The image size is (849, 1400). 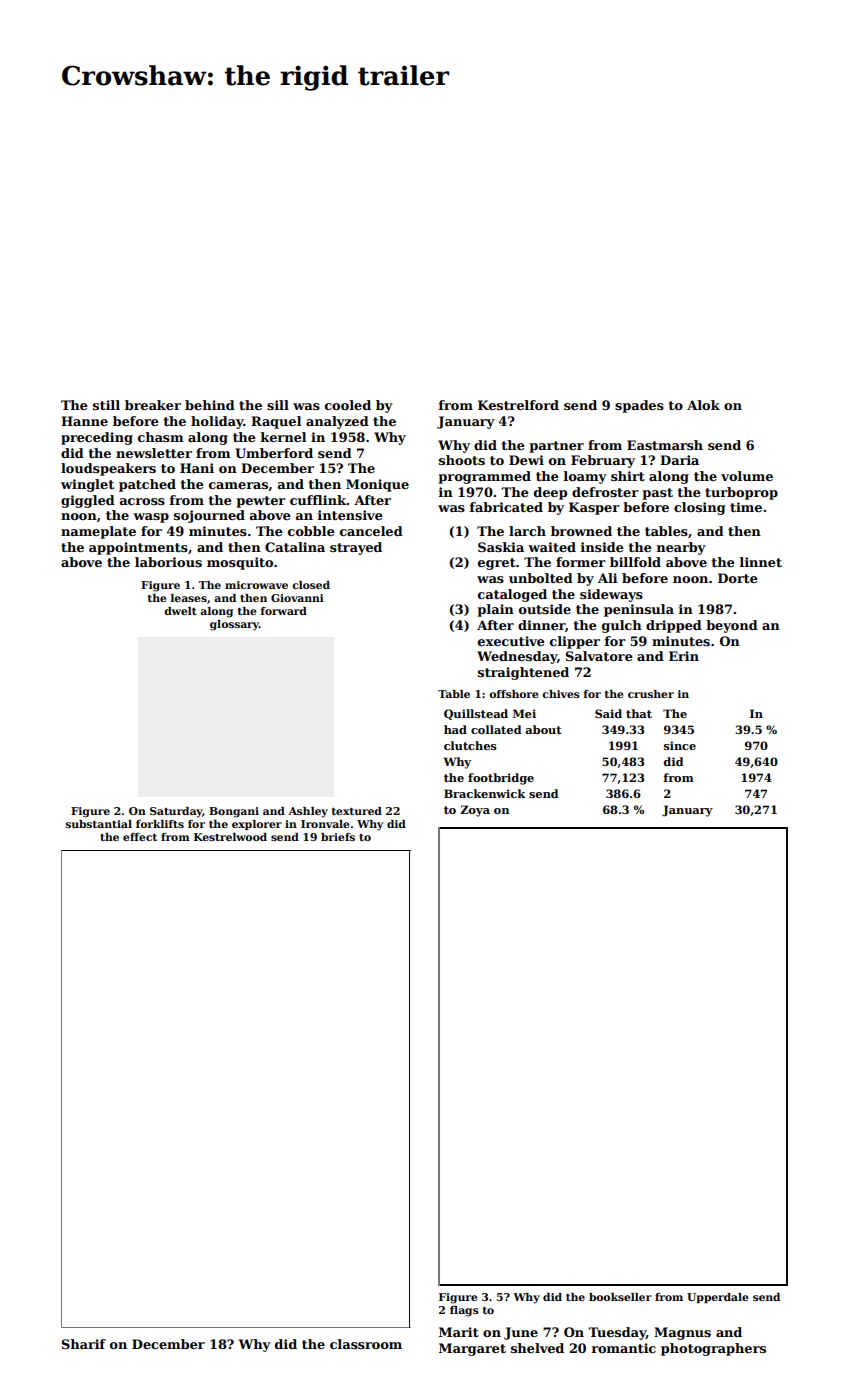 I want to click on Zoya, so click(x=475, y=811).
